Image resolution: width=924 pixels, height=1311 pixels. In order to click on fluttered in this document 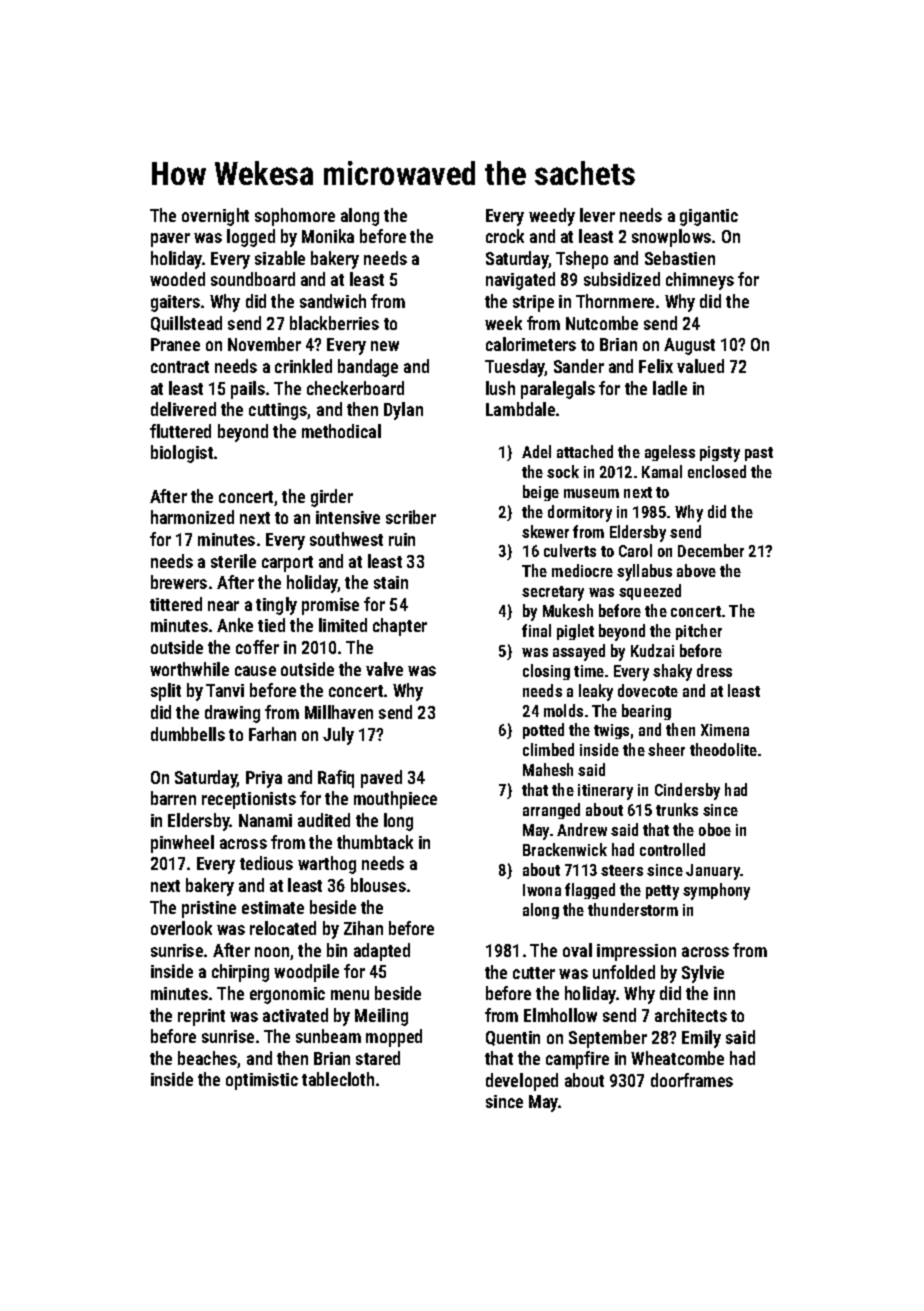, I will do `click(180, 431)`.
